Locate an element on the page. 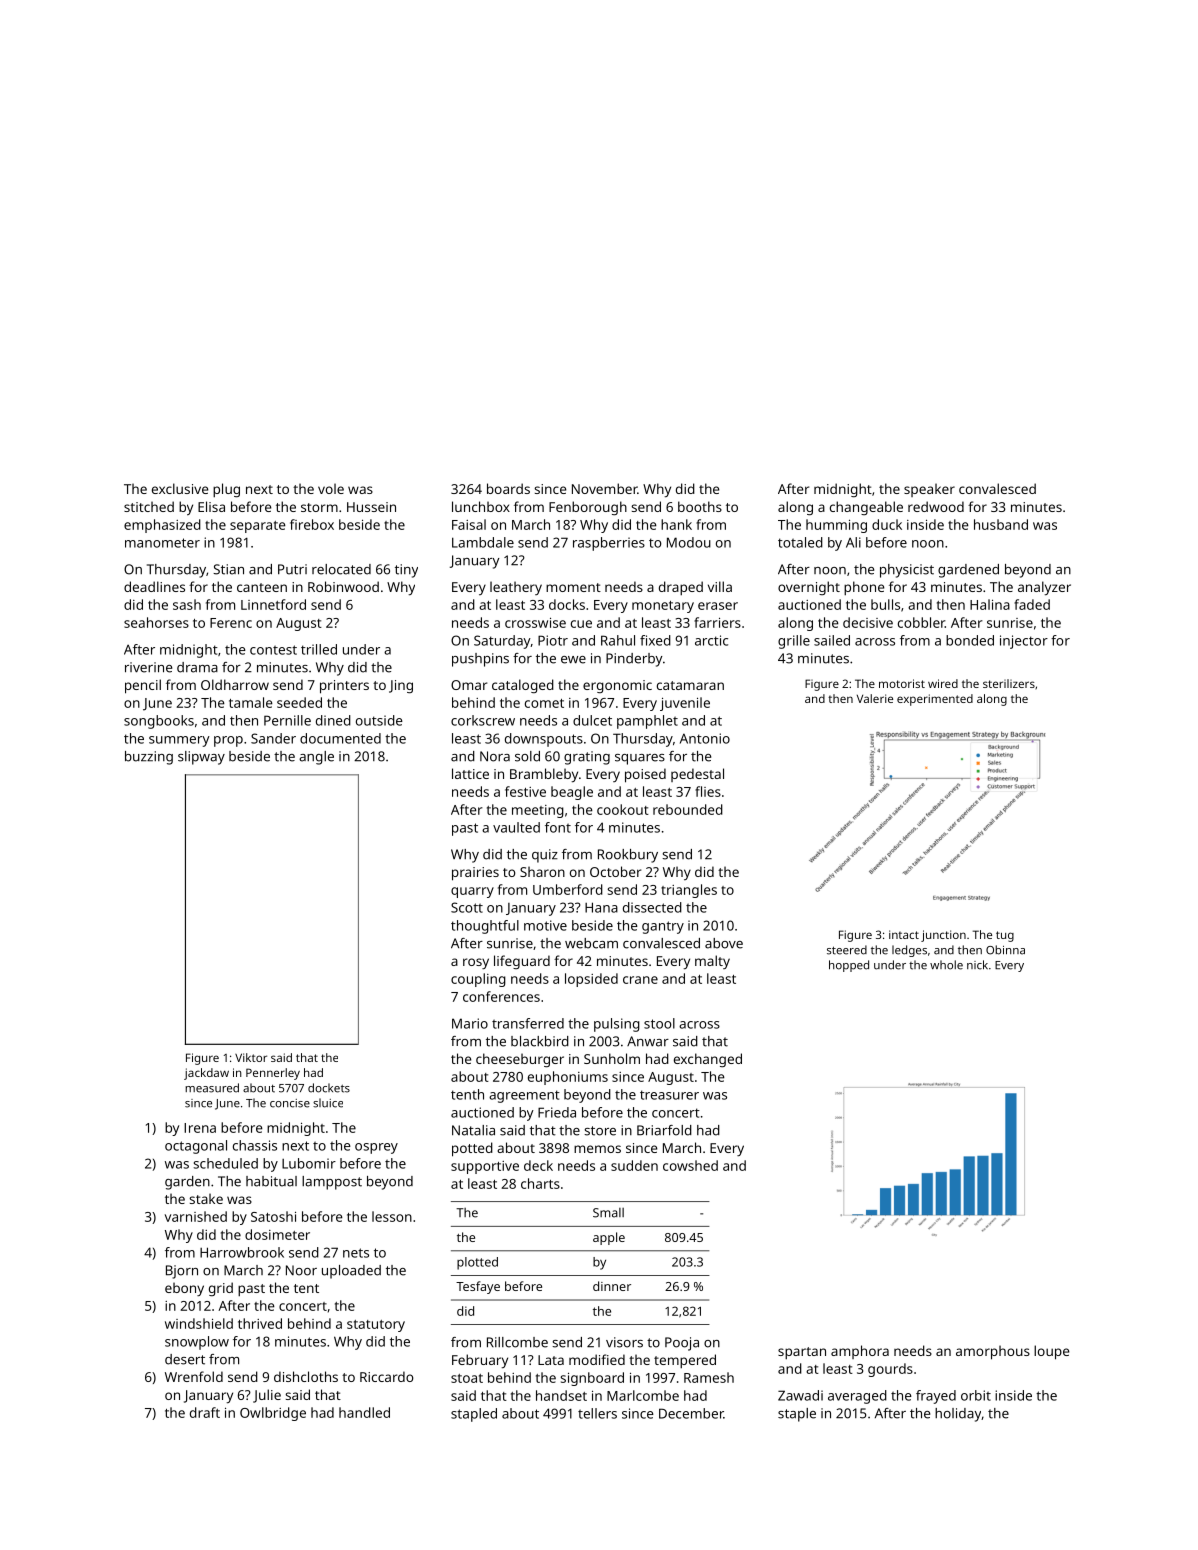  junction is located at coordinates (943, 936).
